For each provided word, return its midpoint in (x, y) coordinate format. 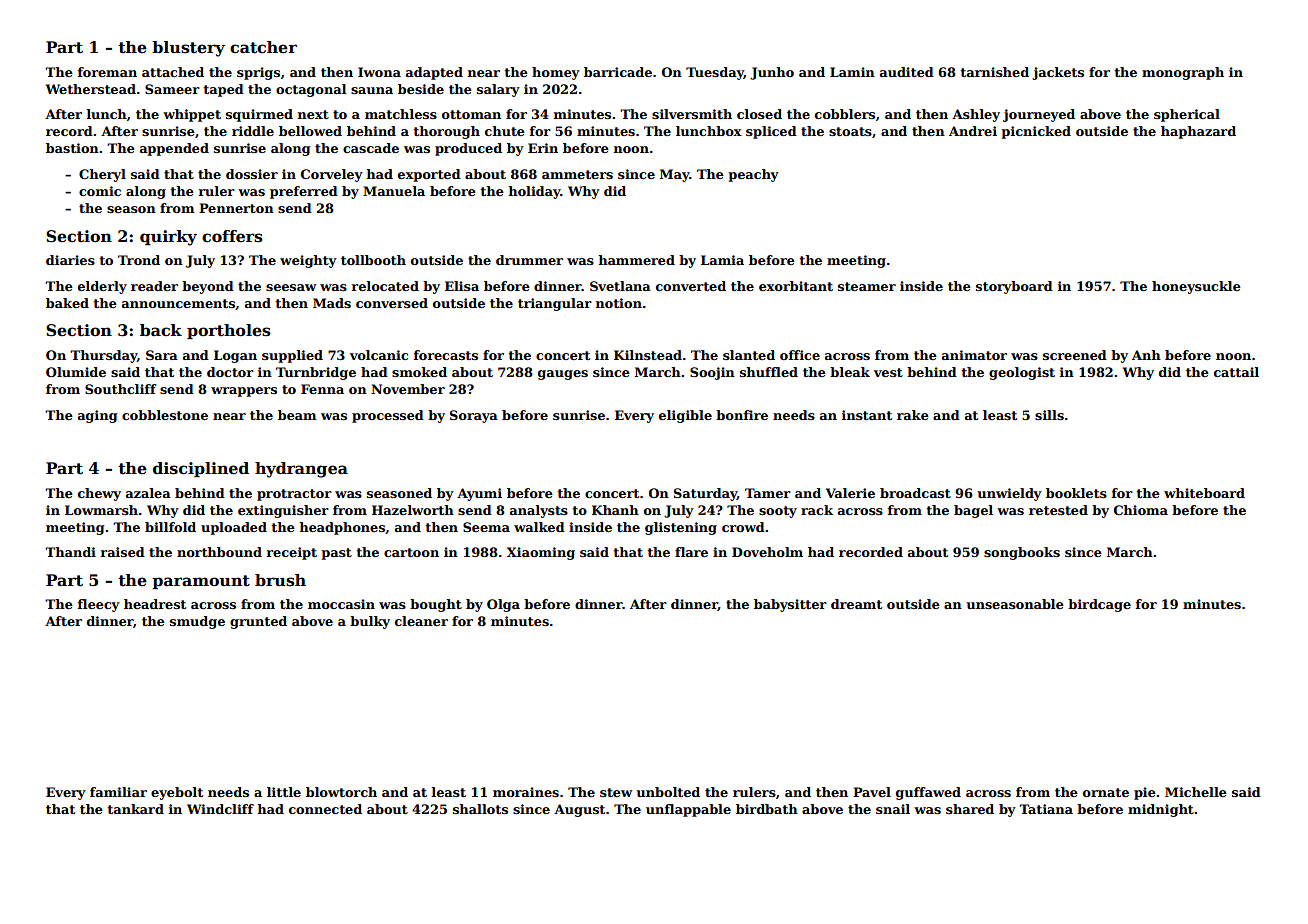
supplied (292, 356)
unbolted (668, 792)
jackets (1058, 73)
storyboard (1014, 287)
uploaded (234, 528)
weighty (308, 261)
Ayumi (479, 494)
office (800, 355)
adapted (434, 73)
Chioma (1141, 510)
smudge (197, 622)
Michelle (1196, 792)
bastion (72, 148)
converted (691, 286)
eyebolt (177, 793)
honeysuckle (1196, 287)
